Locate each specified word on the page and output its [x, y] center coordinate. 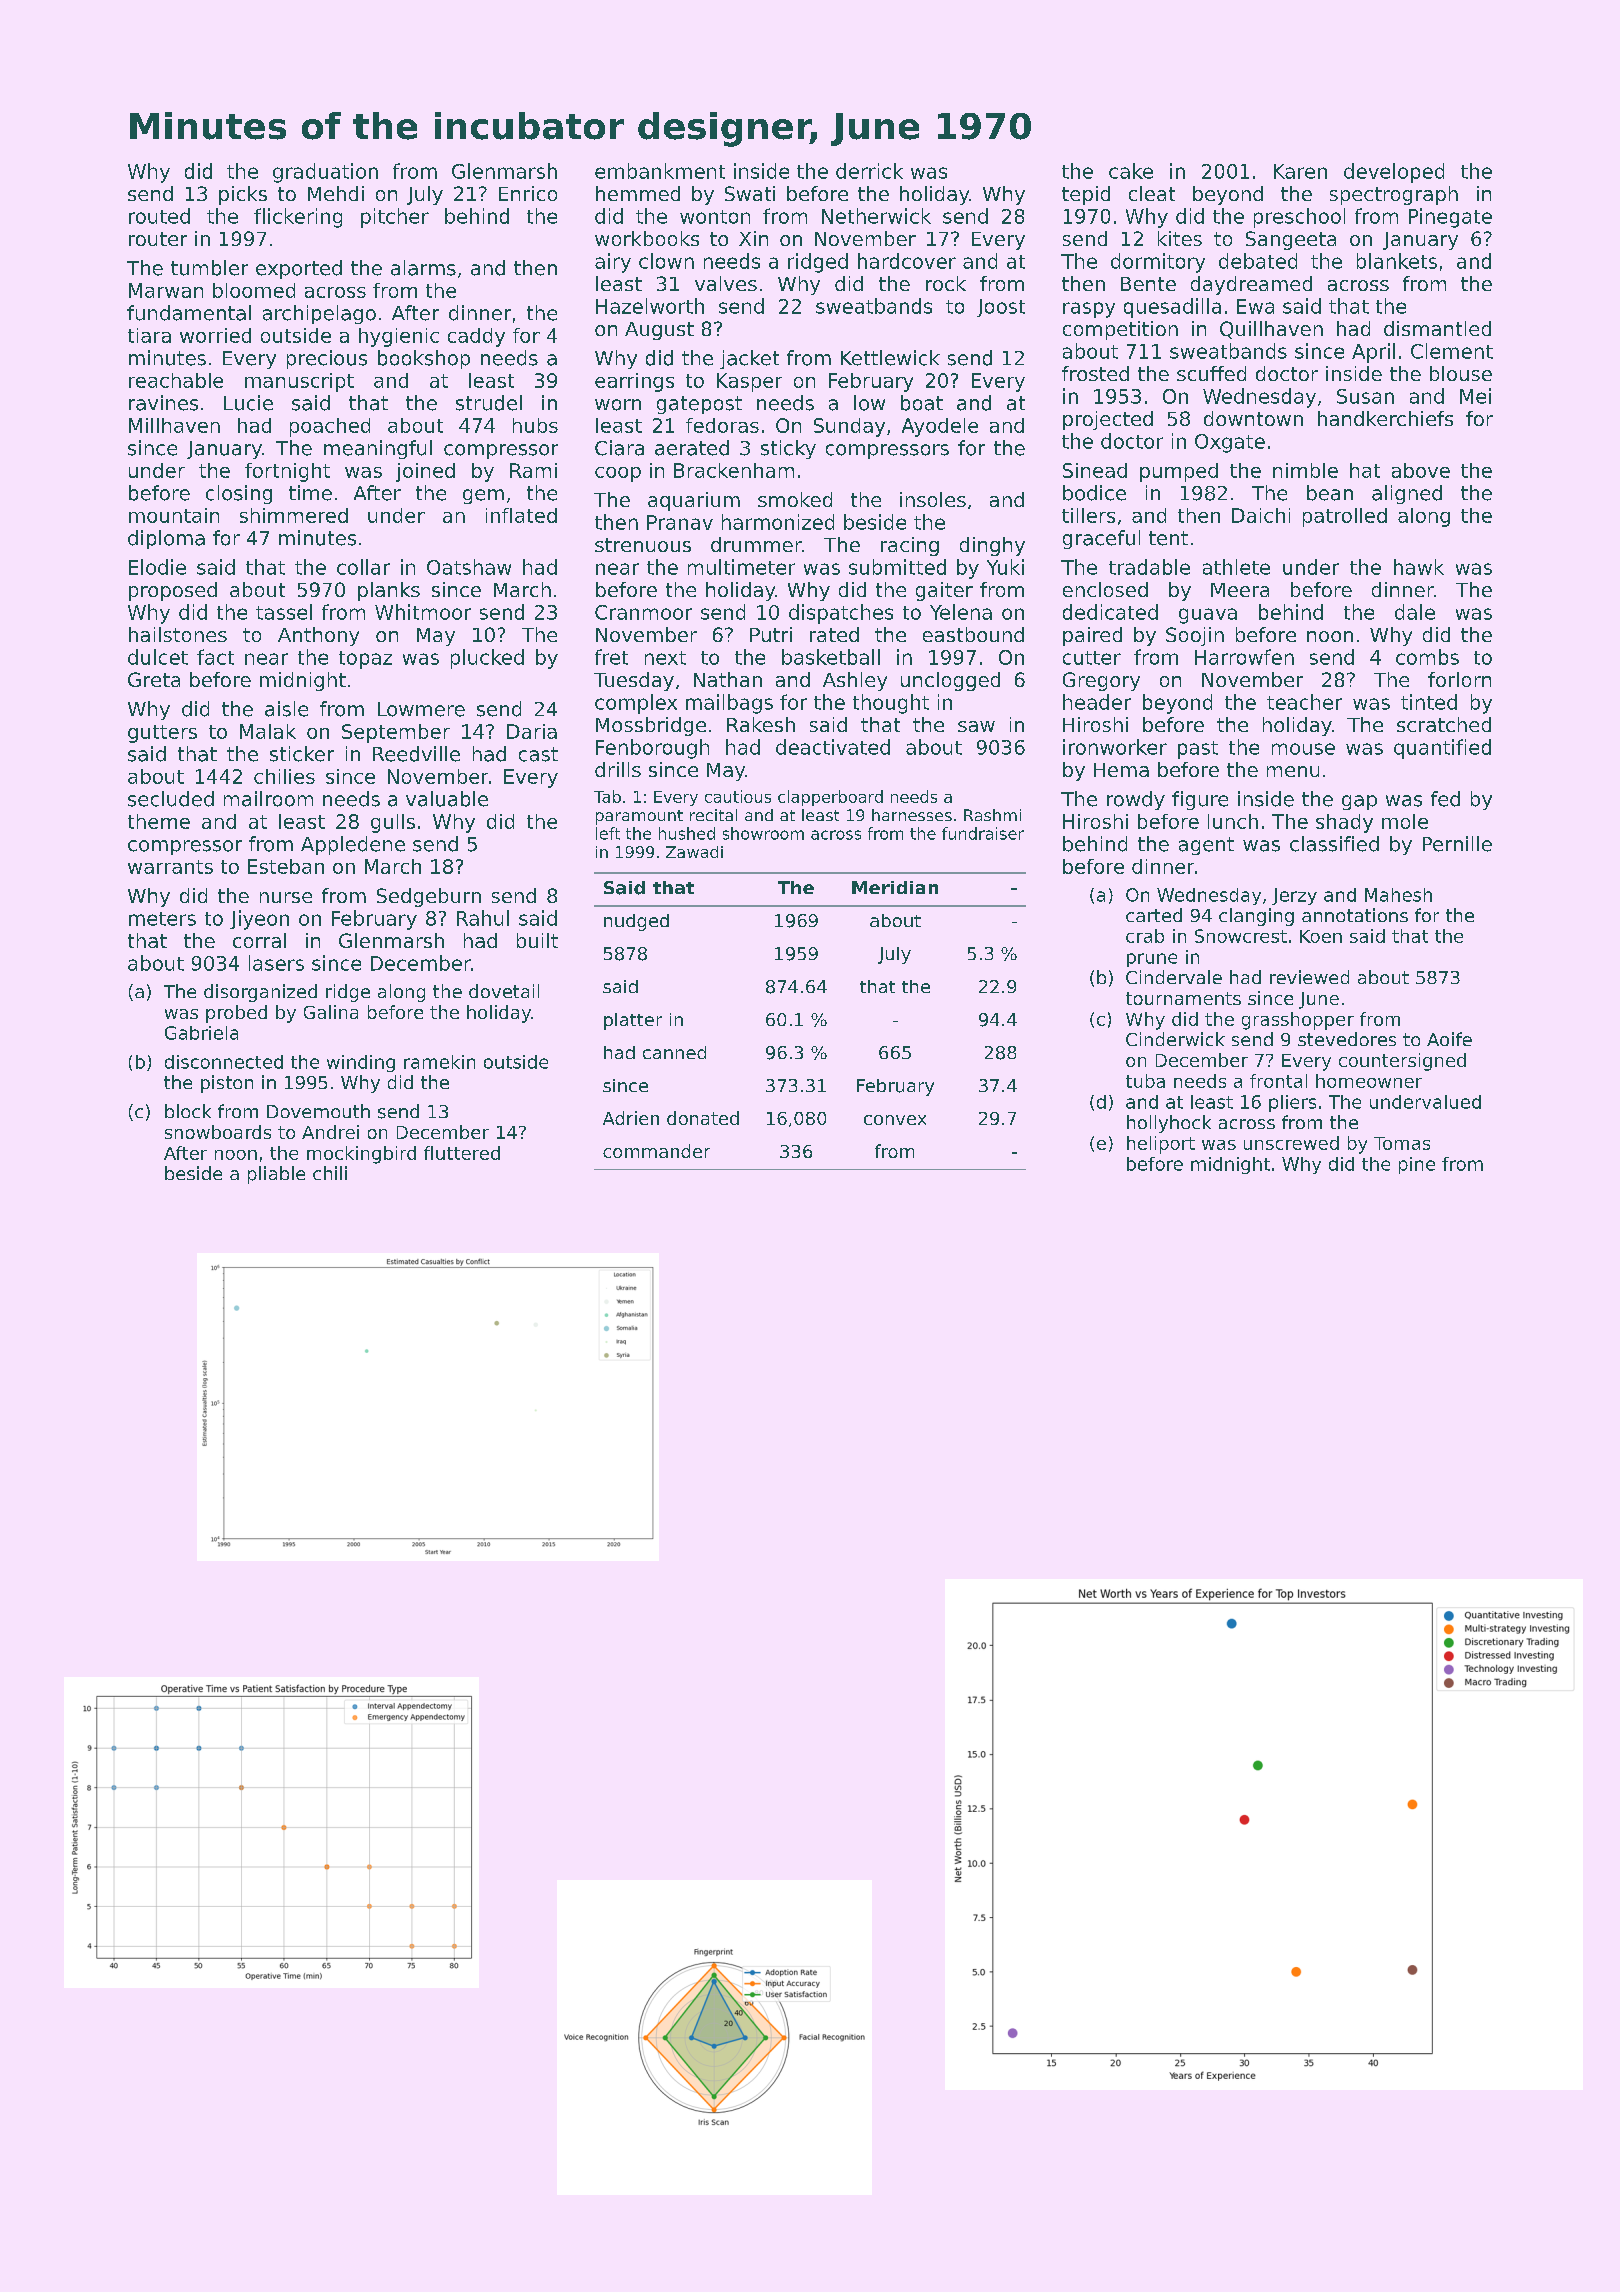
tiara [149, 335]
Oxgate [1230, 443]
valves [726, 283]
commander [656, 1151]
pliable [276, 1175]
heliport [1161, 1145]
